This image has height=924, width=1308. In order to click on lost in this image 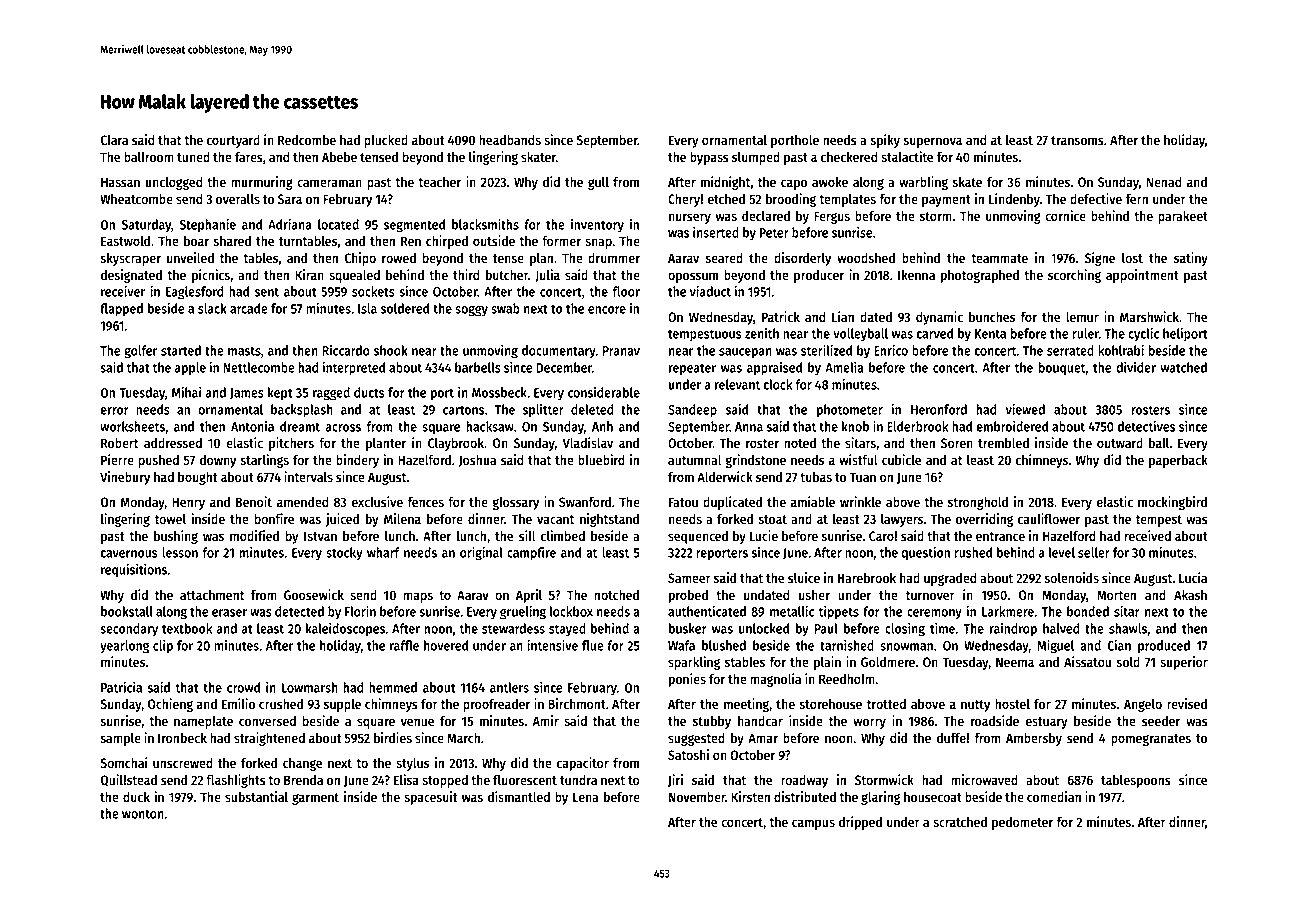, I will do `click(1132, 258)`.
